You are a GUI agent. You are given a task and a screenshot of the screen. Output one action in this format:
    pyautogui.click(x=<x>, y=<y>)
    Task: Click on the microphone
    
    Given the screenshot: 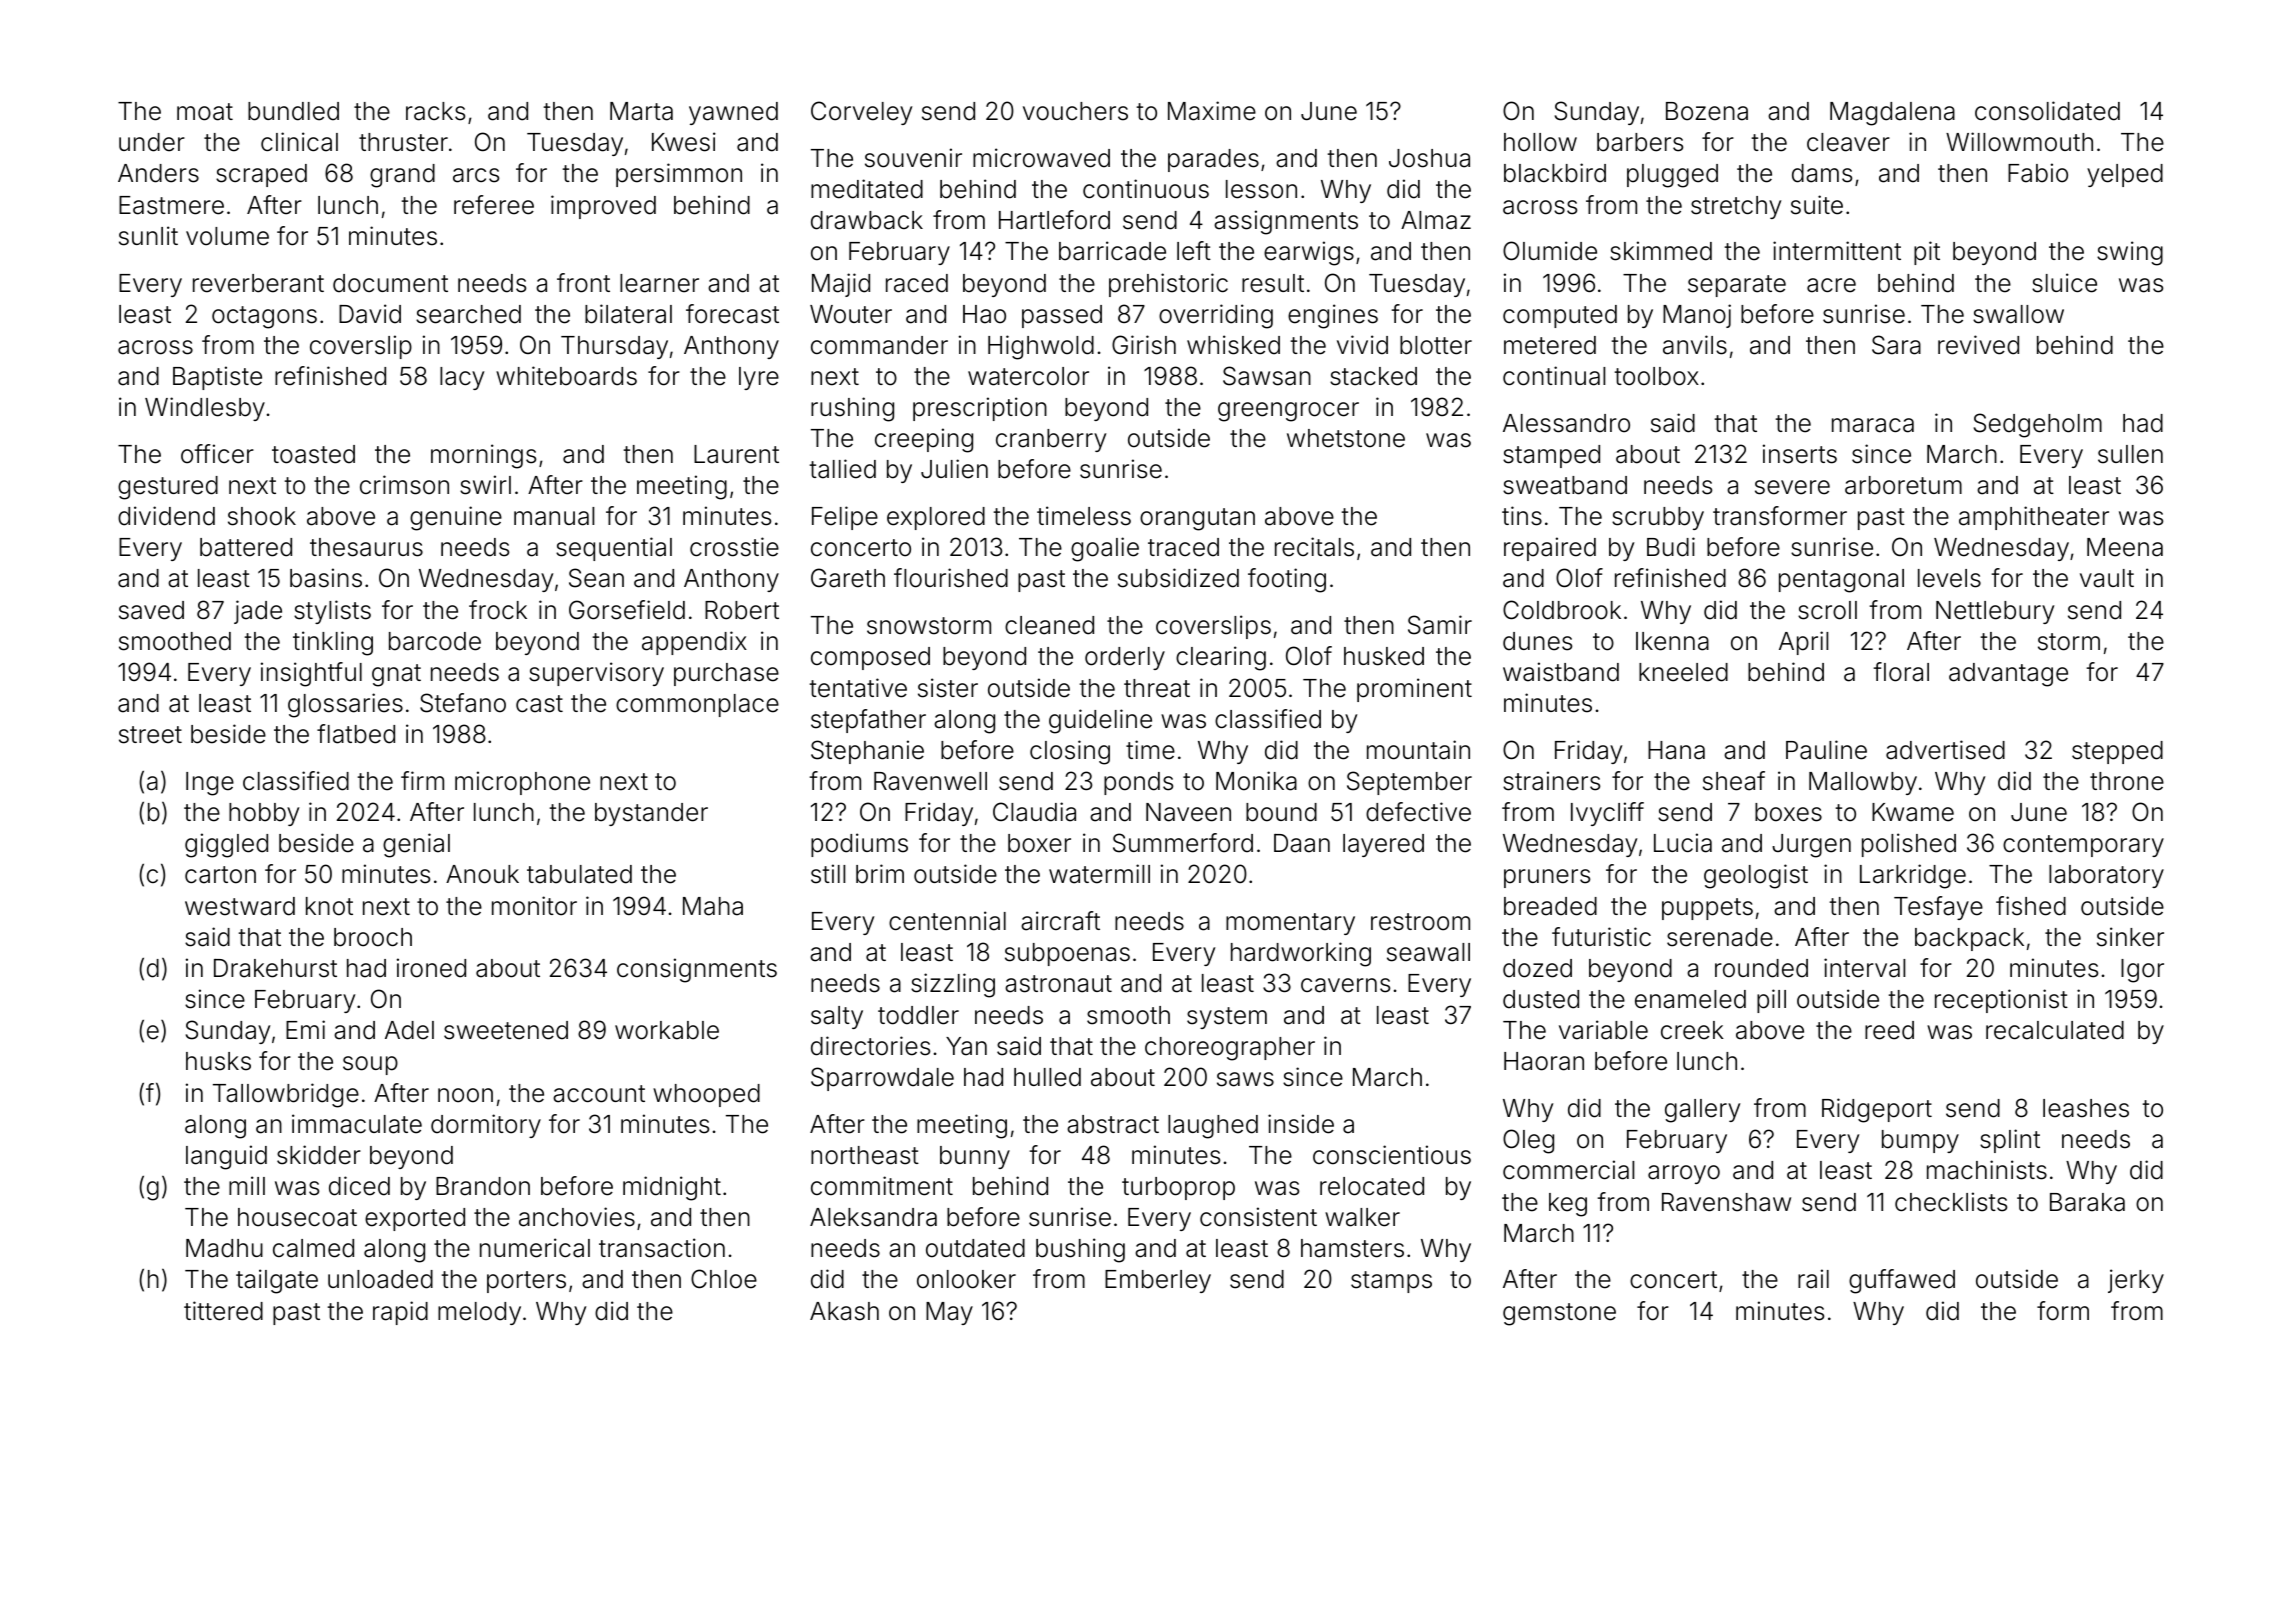 What is the action you would take?
    pyautogui.click(x=522, y=783)
